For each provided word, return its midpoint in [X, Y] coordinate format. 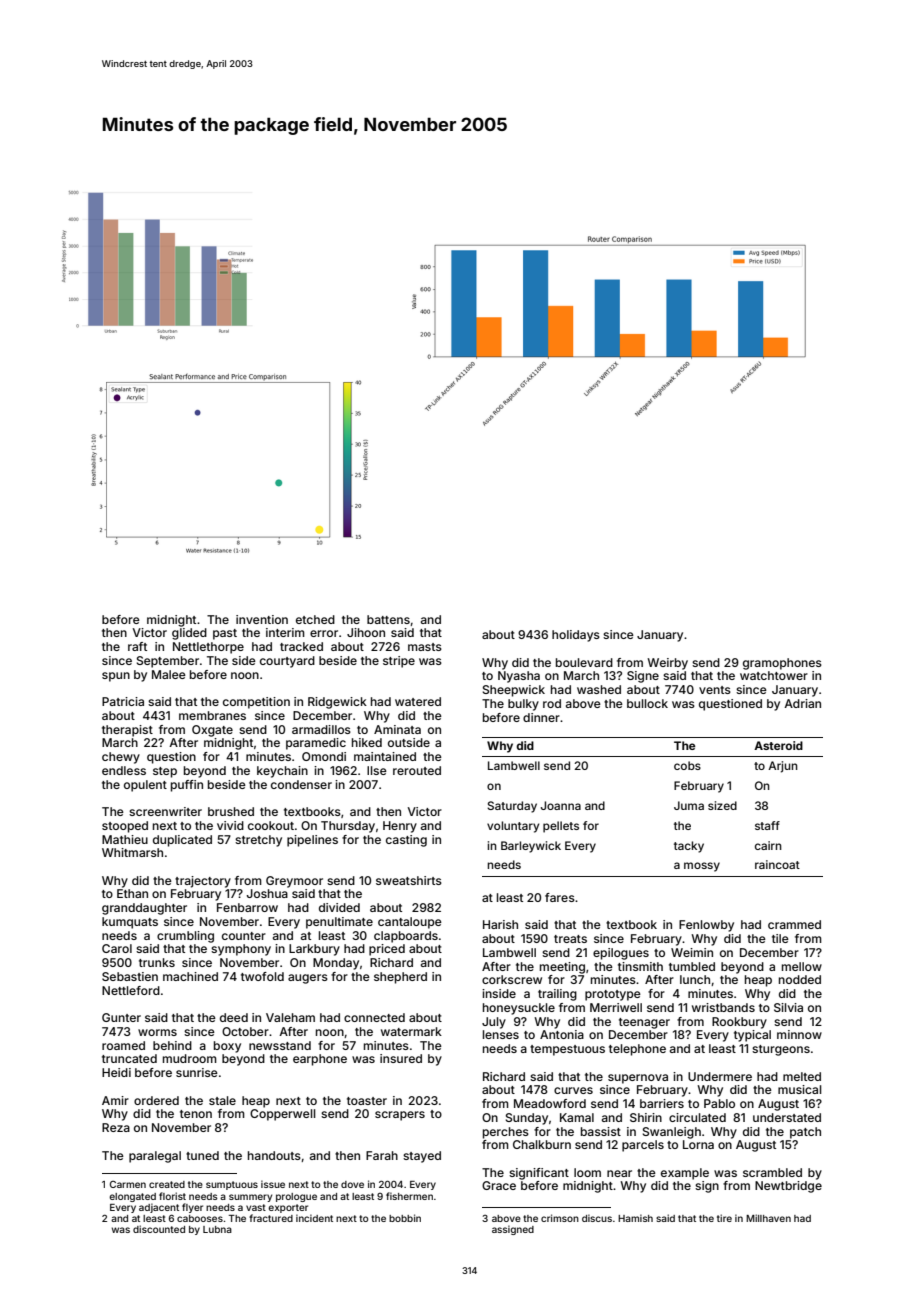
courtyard [287, 662]
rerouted [417, 770]
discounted [159, 1229]
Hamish [635, 1218]
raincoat [777, 864]
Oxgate [212, 731]
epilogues [621, 954]
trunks [157, 962]
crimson [560, 1218]
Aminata [397, 729]
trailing [557, 995]
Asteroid [778, 745]
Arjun [783, 767]
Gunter [121, 1017]
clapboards [406, 937]
